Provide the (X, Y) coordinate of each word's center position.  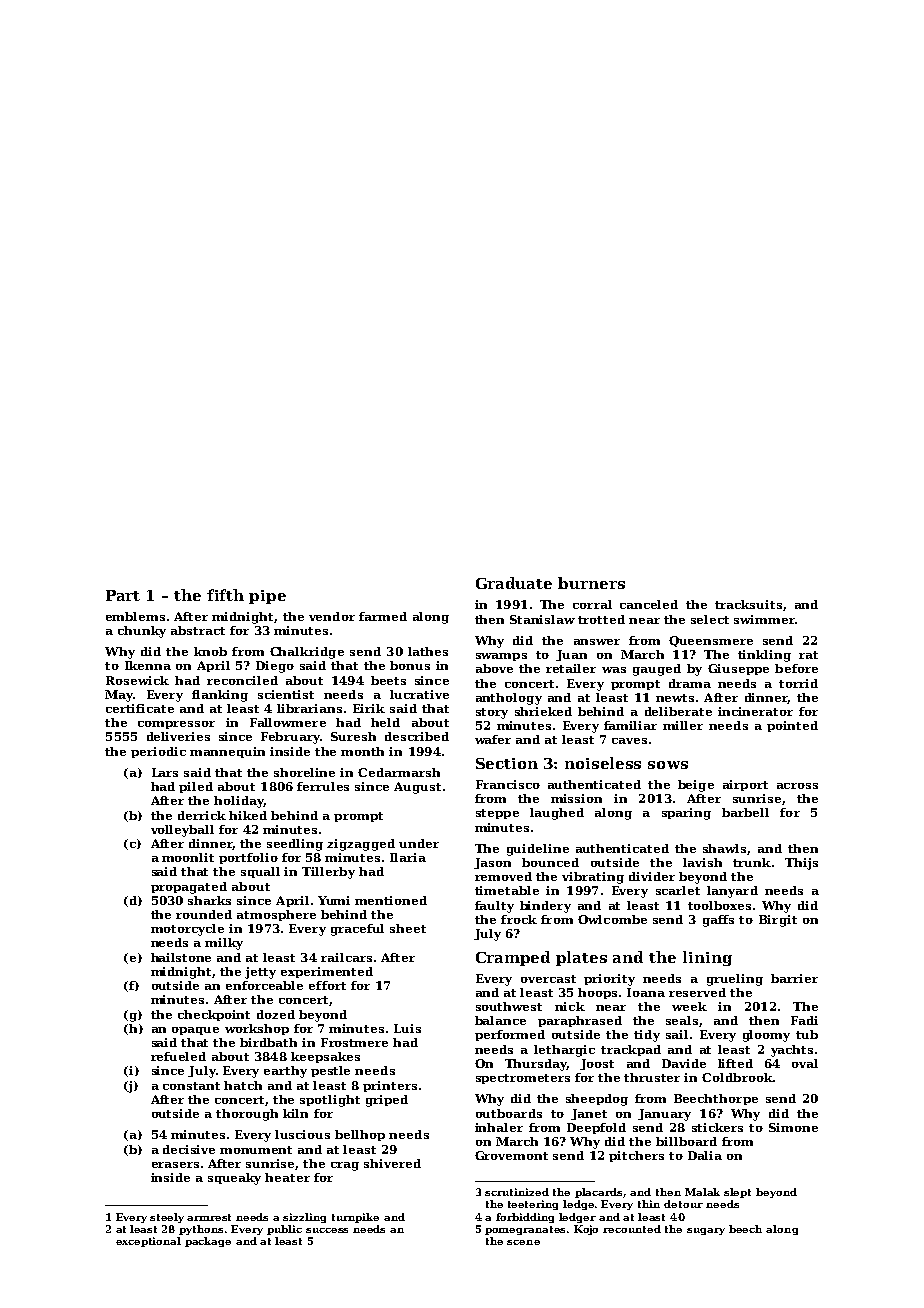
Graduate (514, 583)
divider (652, 876)
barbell (745, 812)
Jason (492, 863)
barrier (794, 978)
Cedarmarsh (399, 772)
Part (123, 595)
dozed (276, 1014)
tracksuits (748, 604)
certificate (140, 708)
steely (167, 1218)
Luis (407, 1028)
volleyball (182, 831)
